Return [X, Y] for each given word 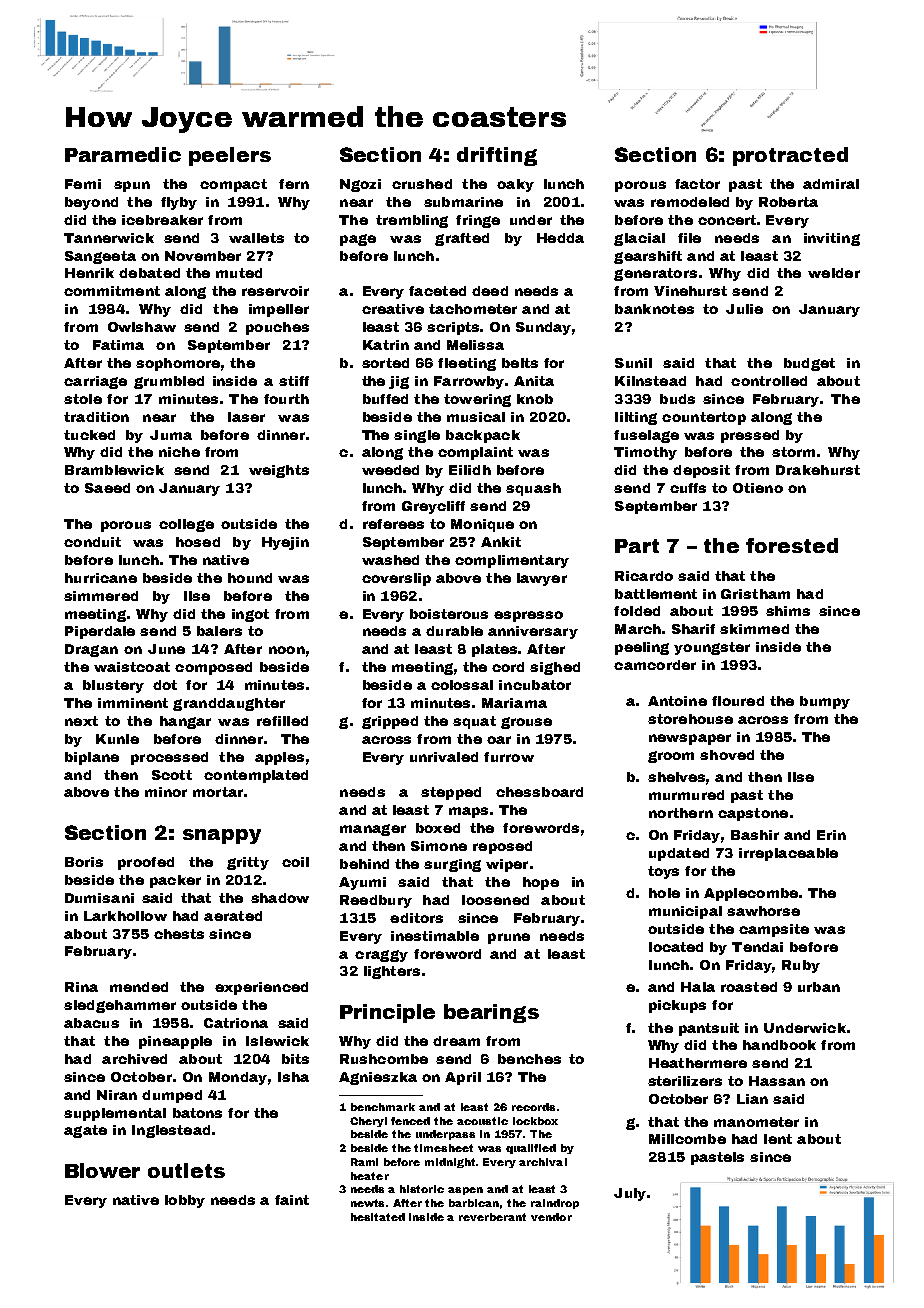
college [186, 525]
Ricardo [644, 576]
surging [452, 865]
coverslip [396, 579]
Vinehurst [690, 291]
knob [535, 399]
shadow [280, 898]
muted [239, 273]
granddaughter [229, 704]
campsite [774, 930]
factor [697, 184]
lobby [185, 1201]
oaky [515, 185]
